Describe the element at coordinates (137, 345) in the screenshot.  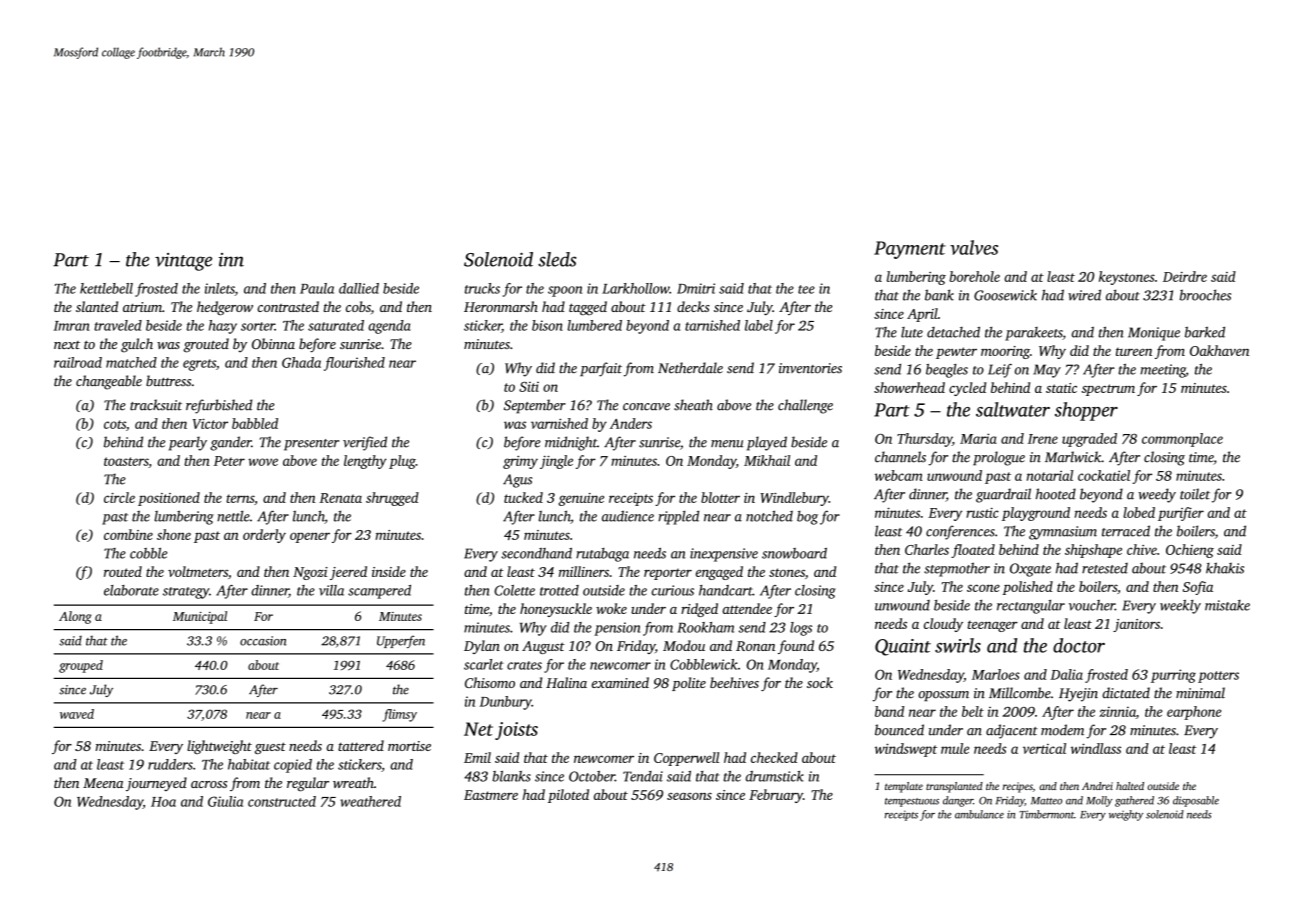
I see `gulch` at that location.
